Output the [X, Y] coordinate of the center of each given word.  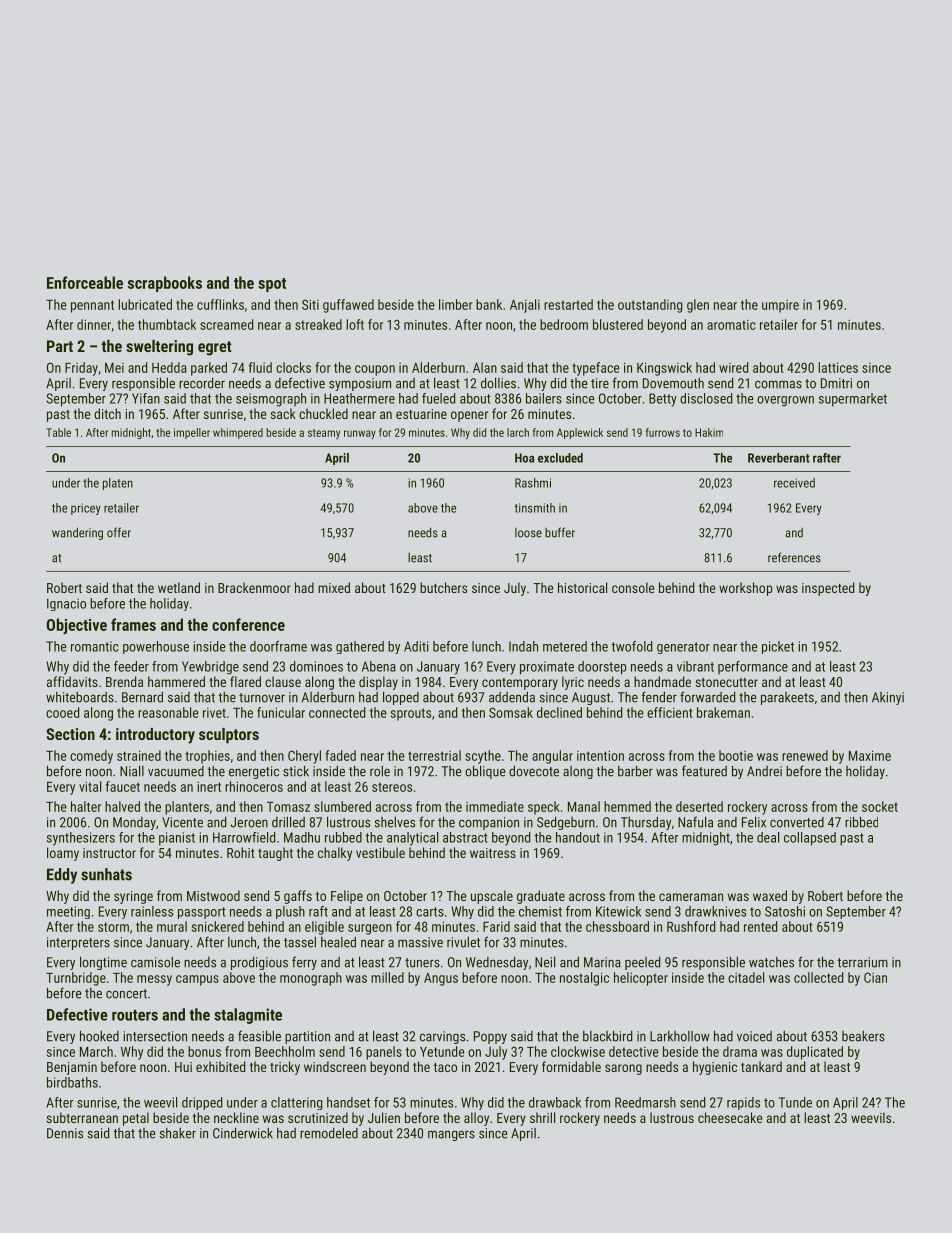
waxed [770, 895]
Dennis [65, 1133]
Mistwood [213, 895]
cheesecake [730, 1117]
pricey [86, 509]
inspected [828, 589]
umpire [780, 306]
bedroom [564, 324]
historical [582, 587]
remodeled [329, 1133]
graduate [541, 897]
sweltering [159, 348]
